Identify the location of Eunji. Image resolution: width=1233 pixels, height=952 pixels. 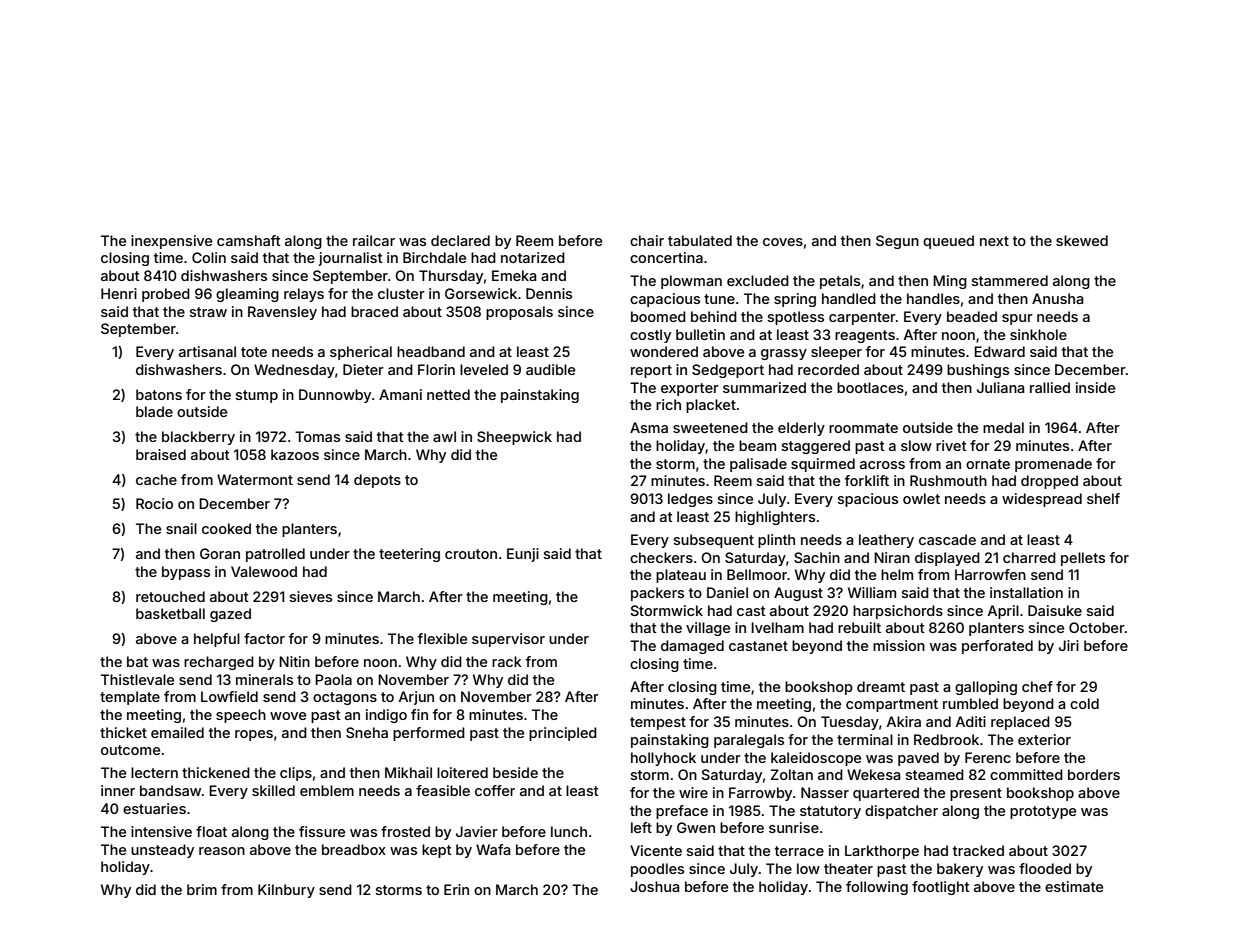
(523, 555).
